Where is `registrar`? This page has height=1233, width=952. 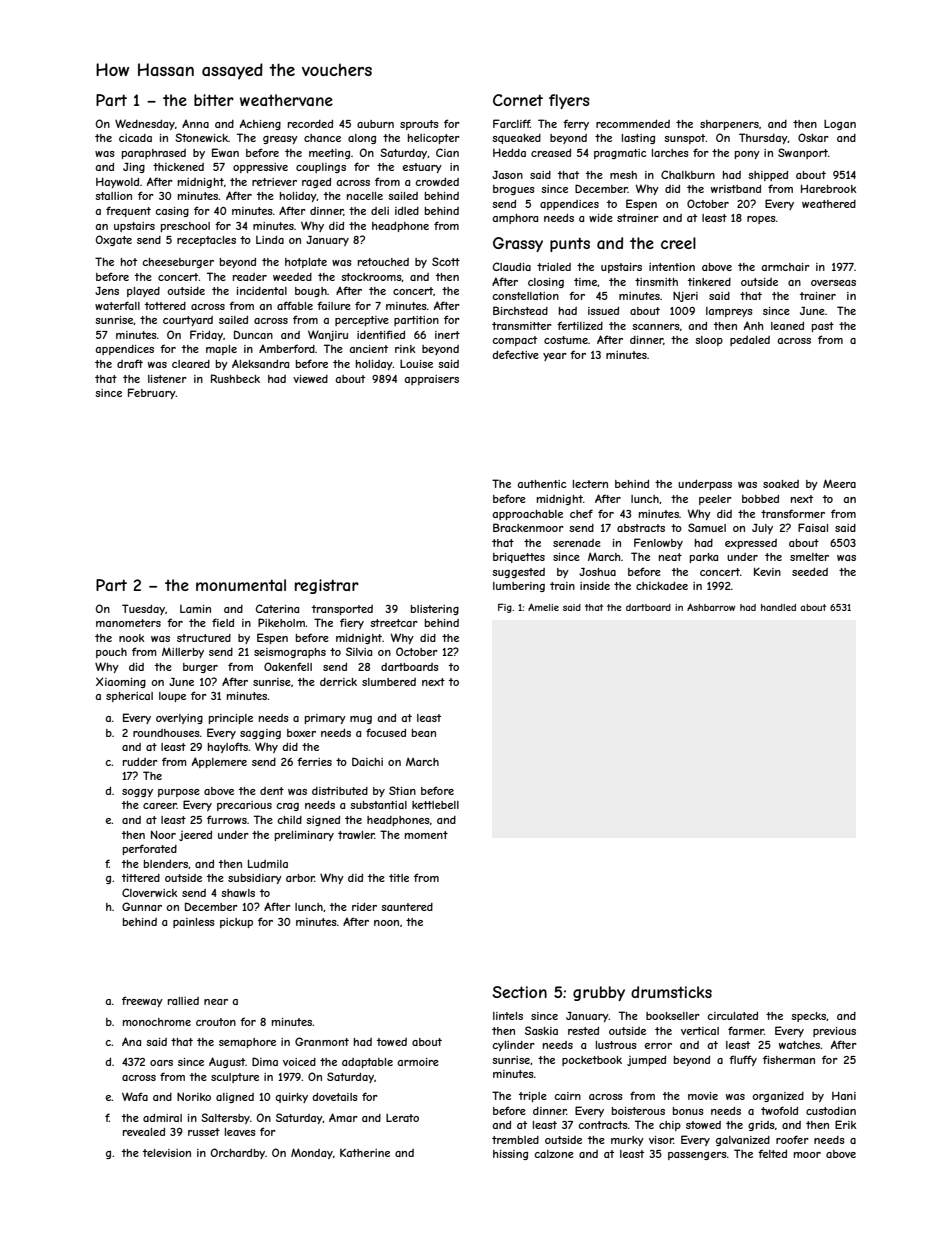
registrar is located at coordinates (327, 586).
